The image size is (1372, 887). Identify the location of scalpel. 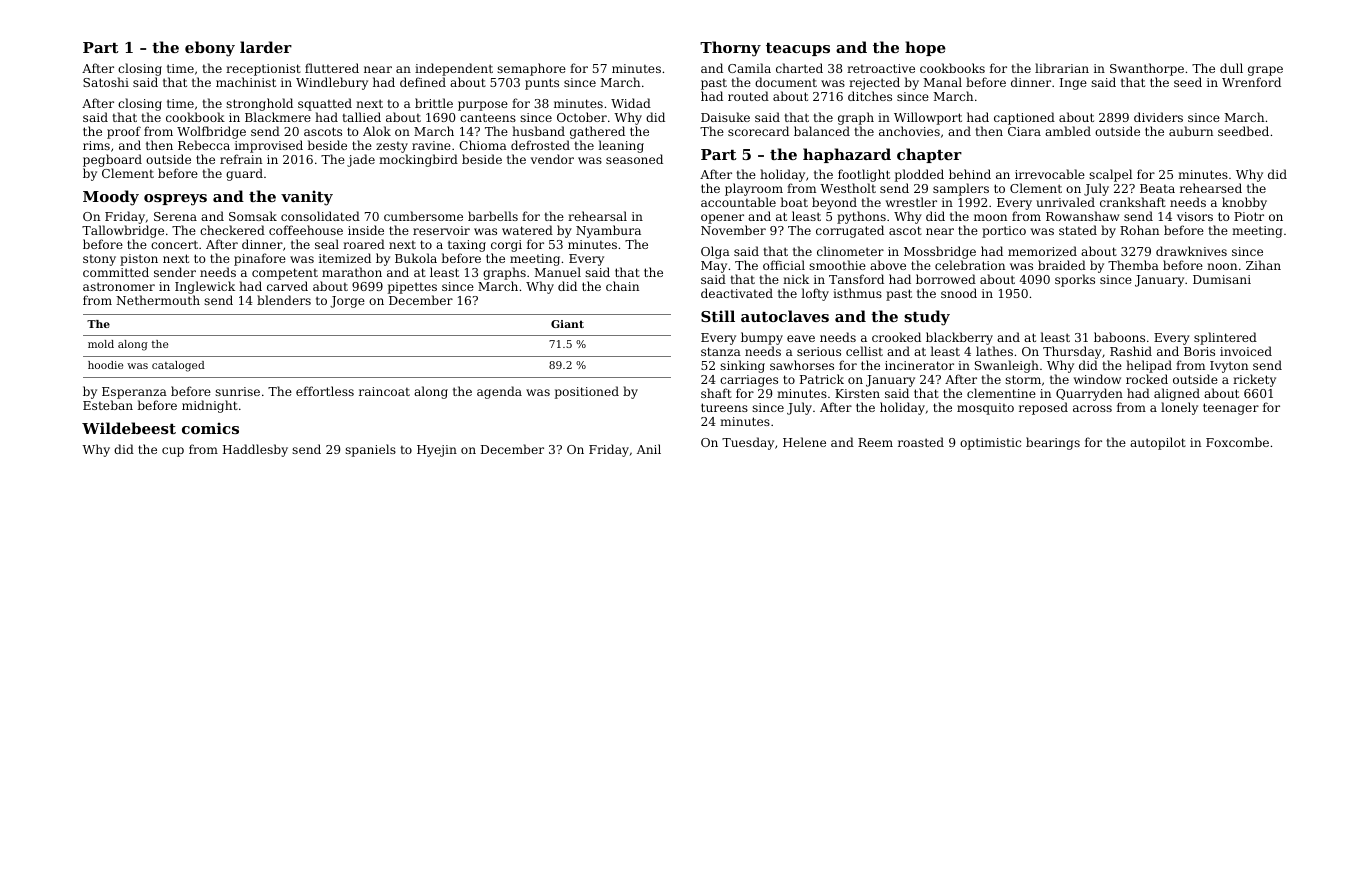
(1110, 175).
